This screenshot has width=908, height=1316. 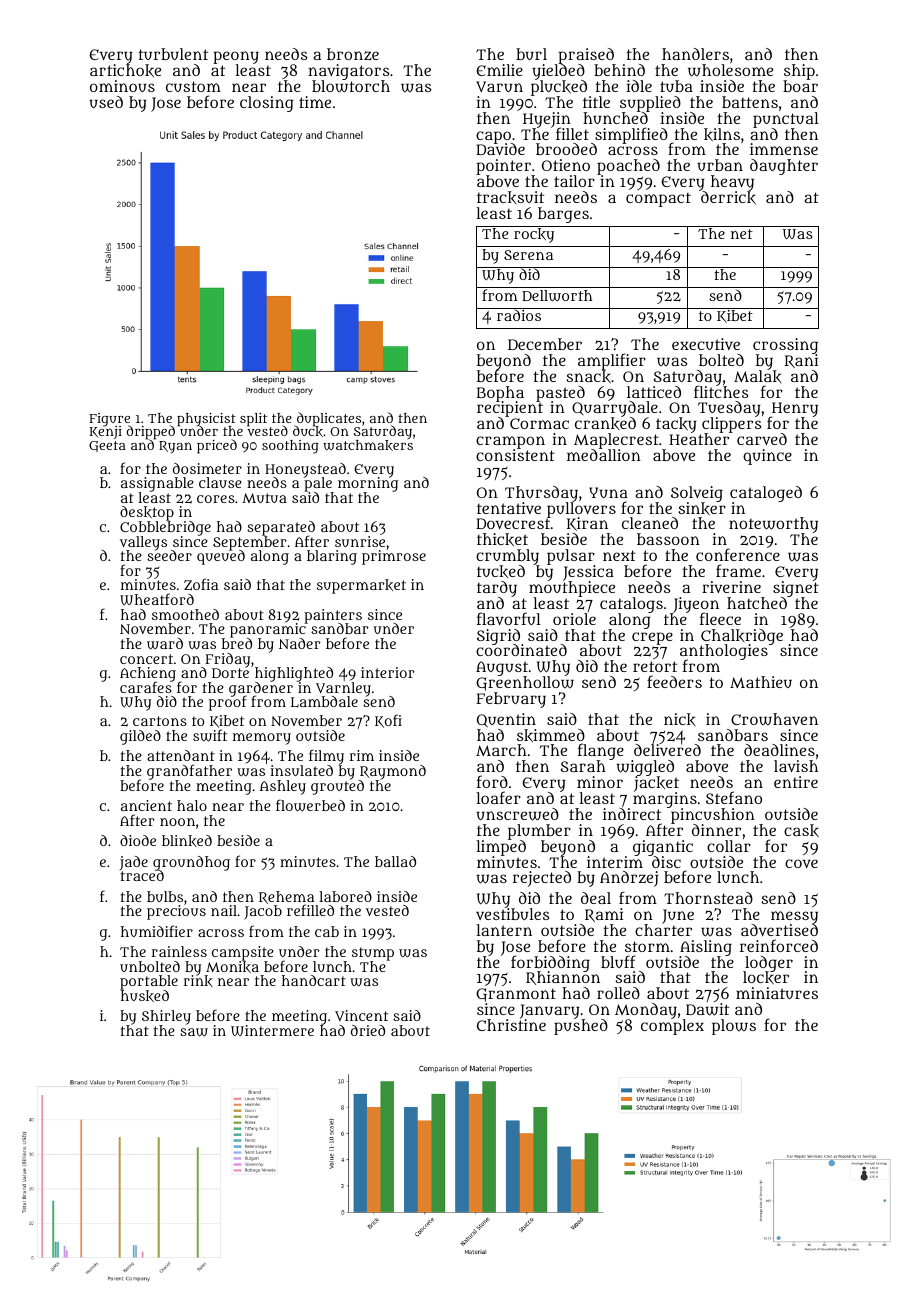 What do you see at coordinates (198, 981) in the screenshot?
I see `rink` at bounding box center [198, 981].
